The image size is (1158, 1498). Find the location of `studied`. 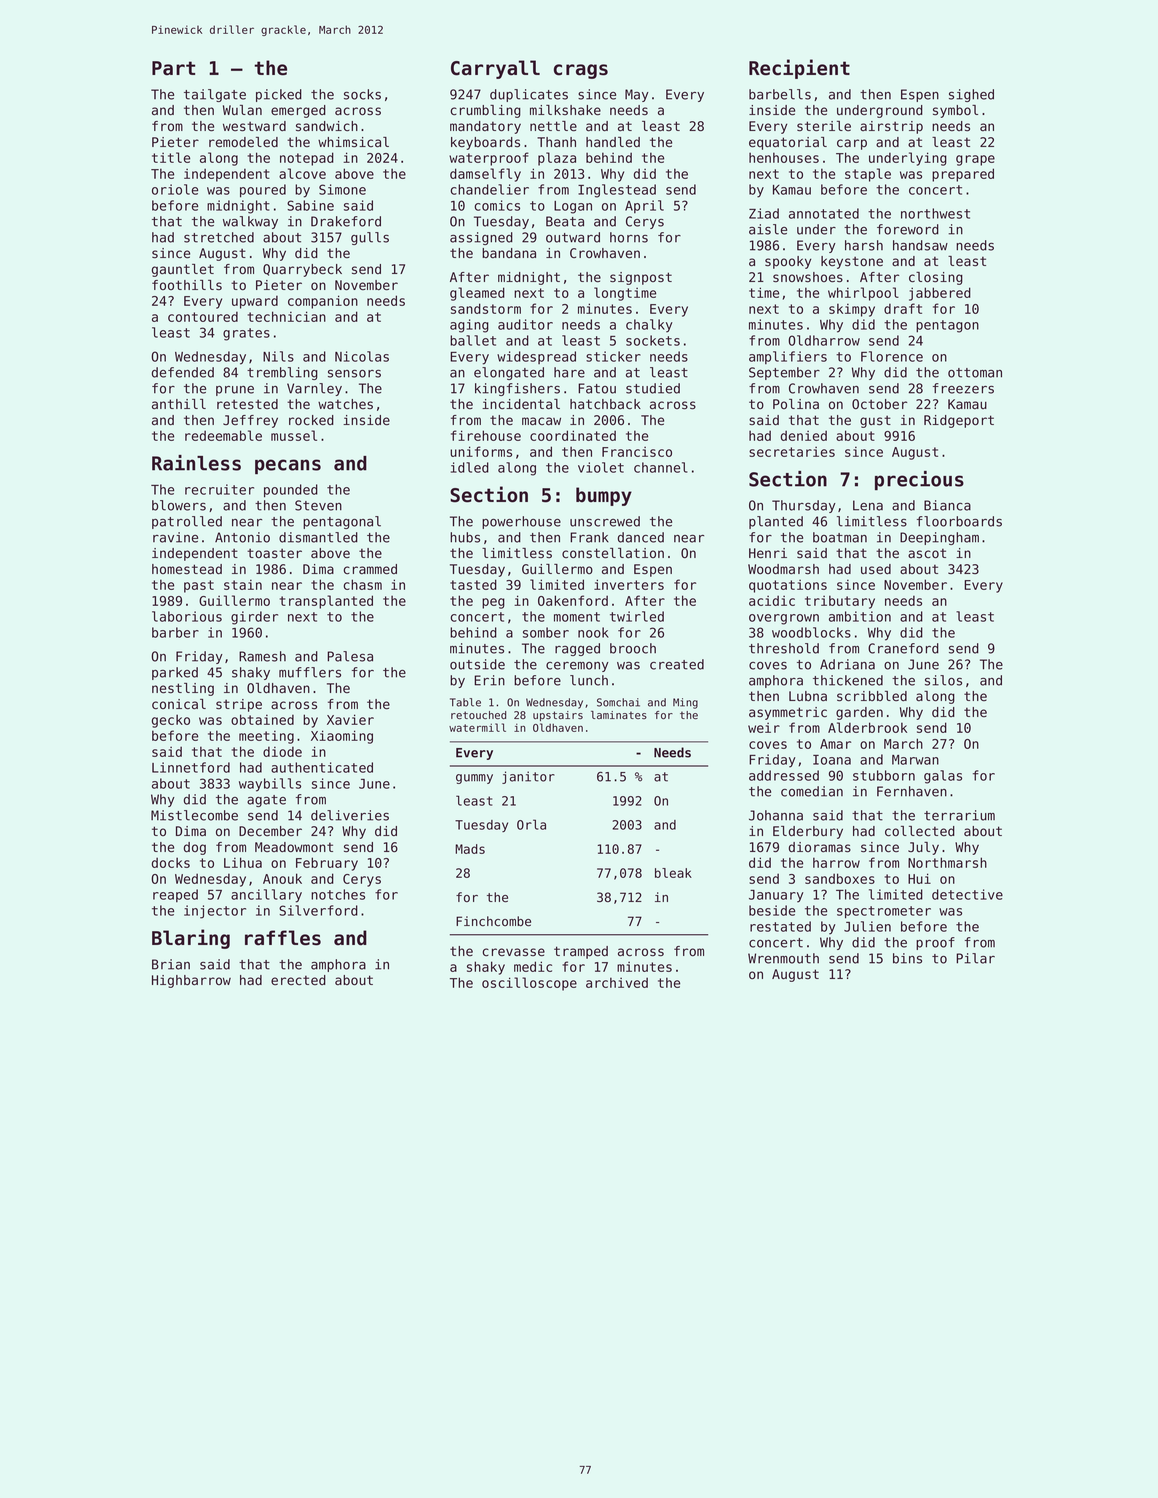

studied is located at coordinates (653, 388).
